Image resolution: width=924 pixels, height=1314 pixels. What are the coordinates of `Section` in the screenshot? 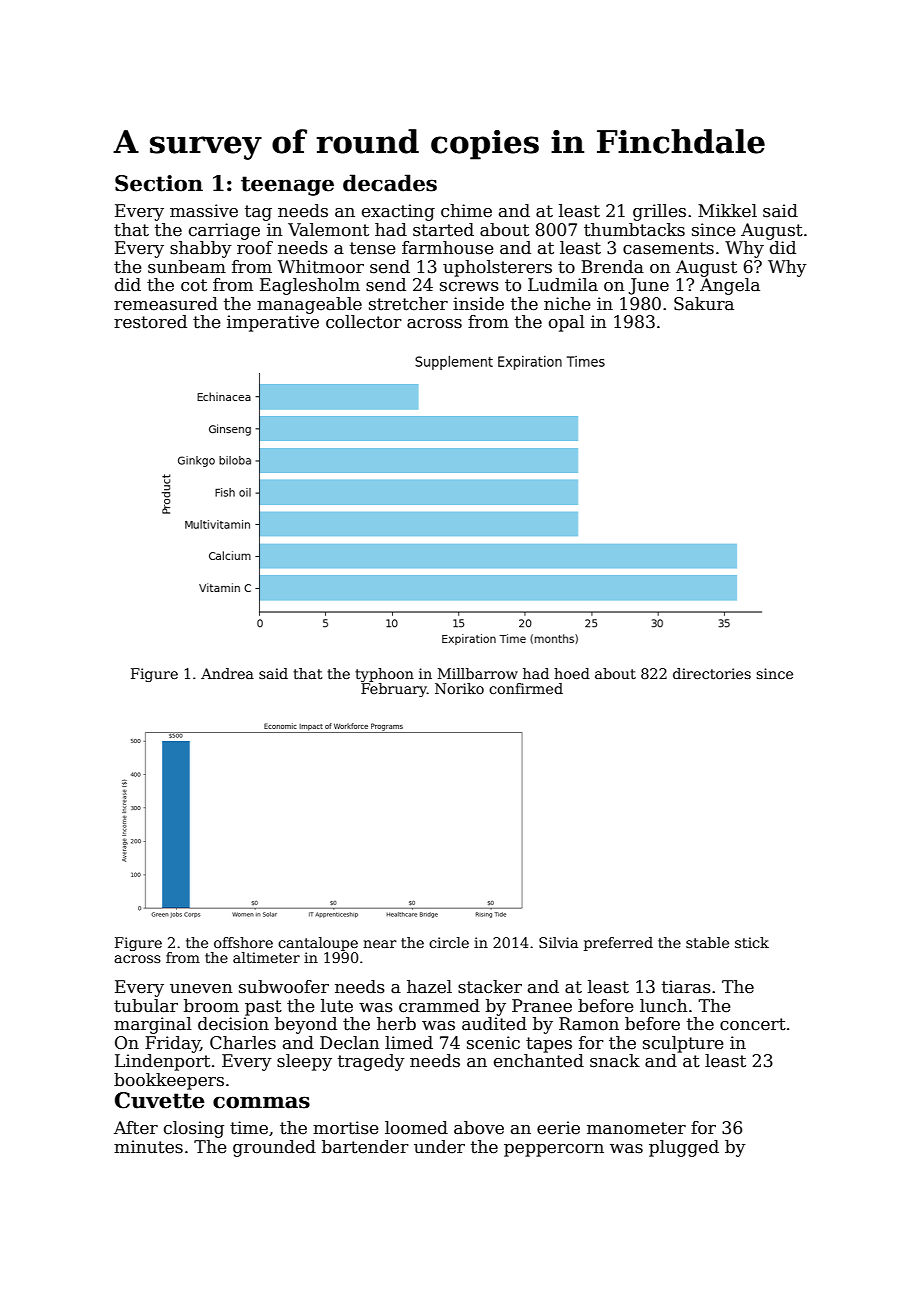 It's located at (159, 183).
